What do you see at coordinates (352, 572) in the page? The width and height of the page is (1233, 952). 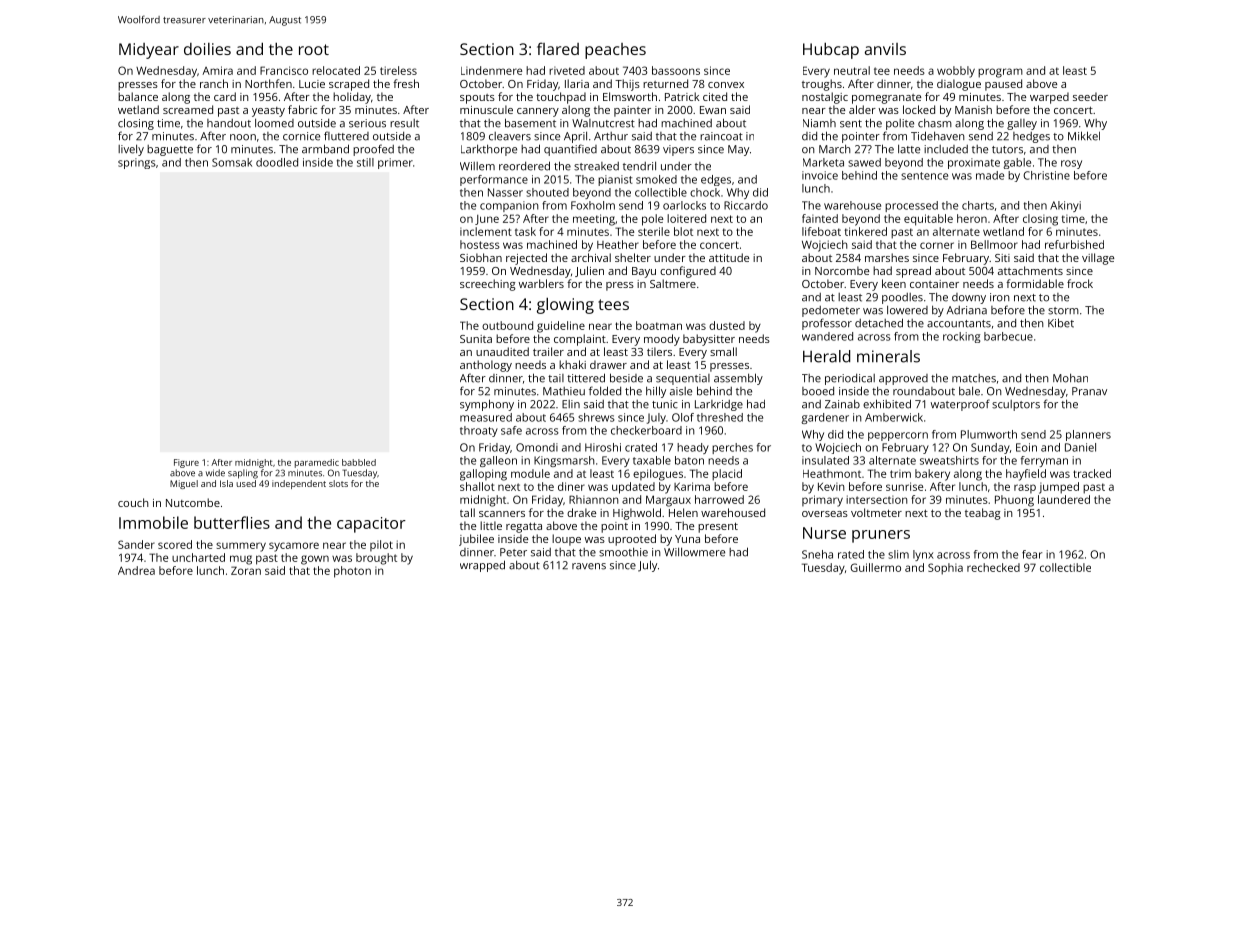 I see `photon` at bounding box center [352, 572].
